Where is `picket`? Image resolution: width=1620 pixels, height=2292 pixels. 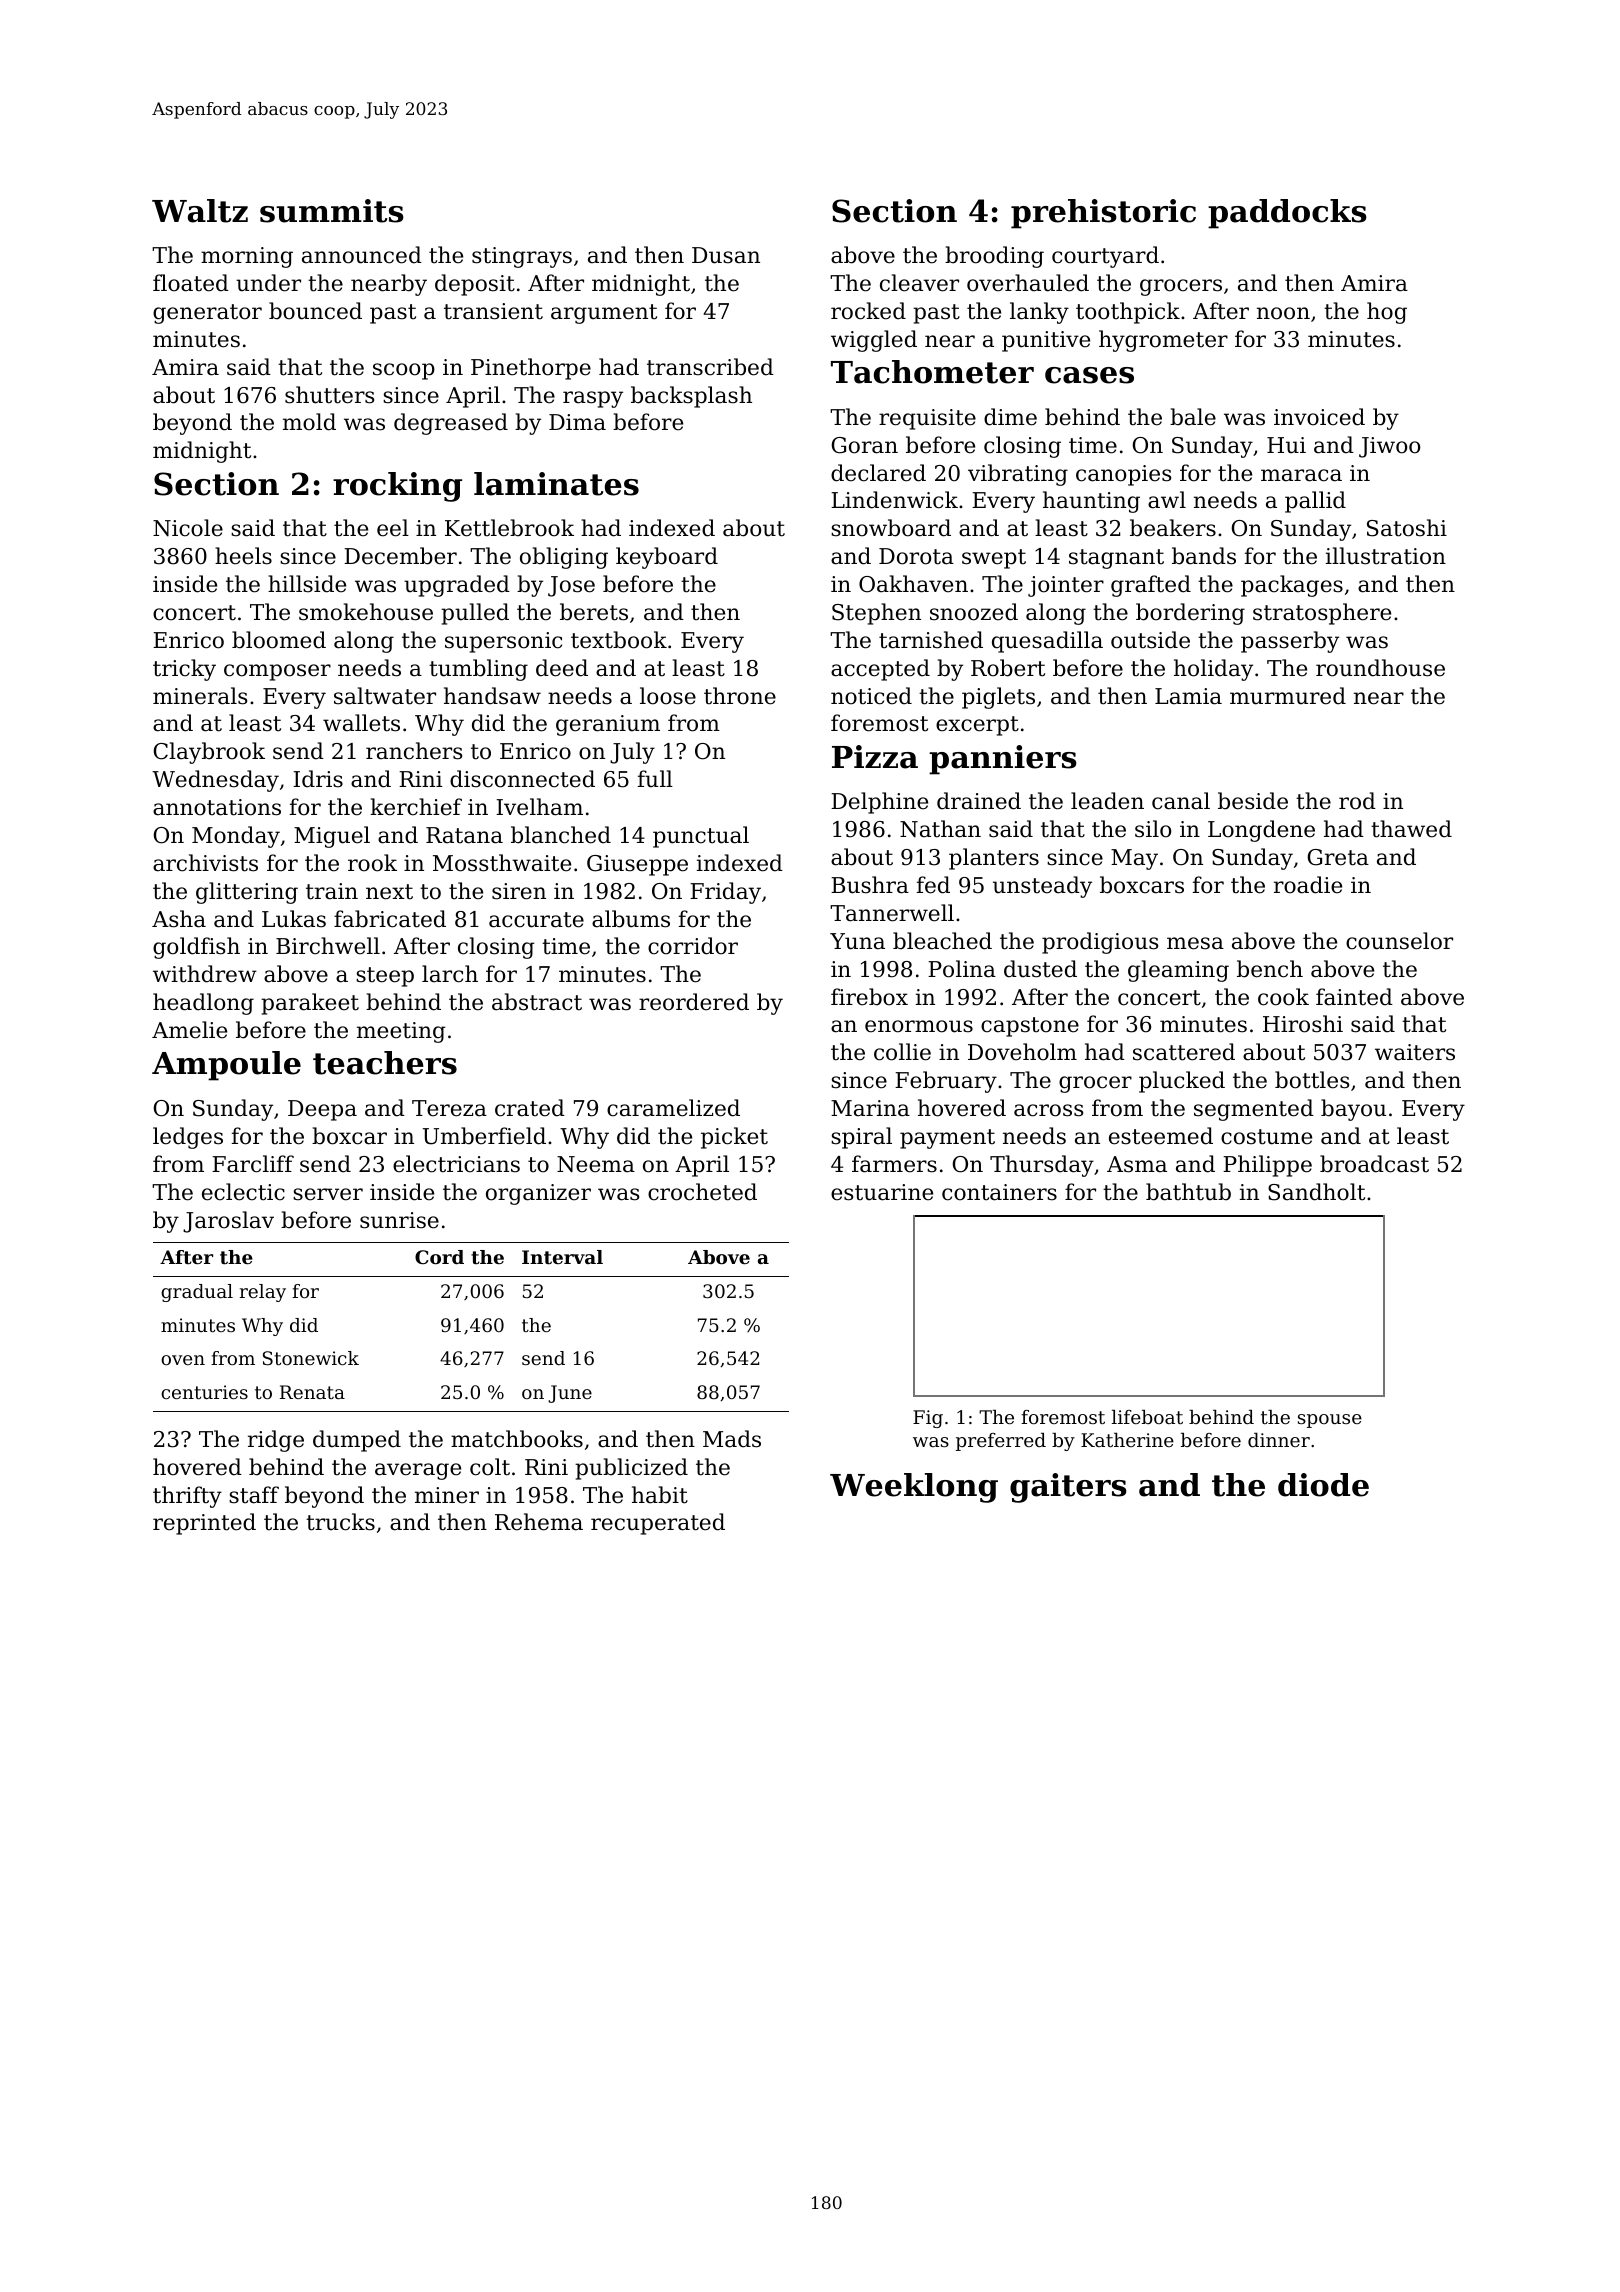
picket is located at coordinates (734, 1138).
